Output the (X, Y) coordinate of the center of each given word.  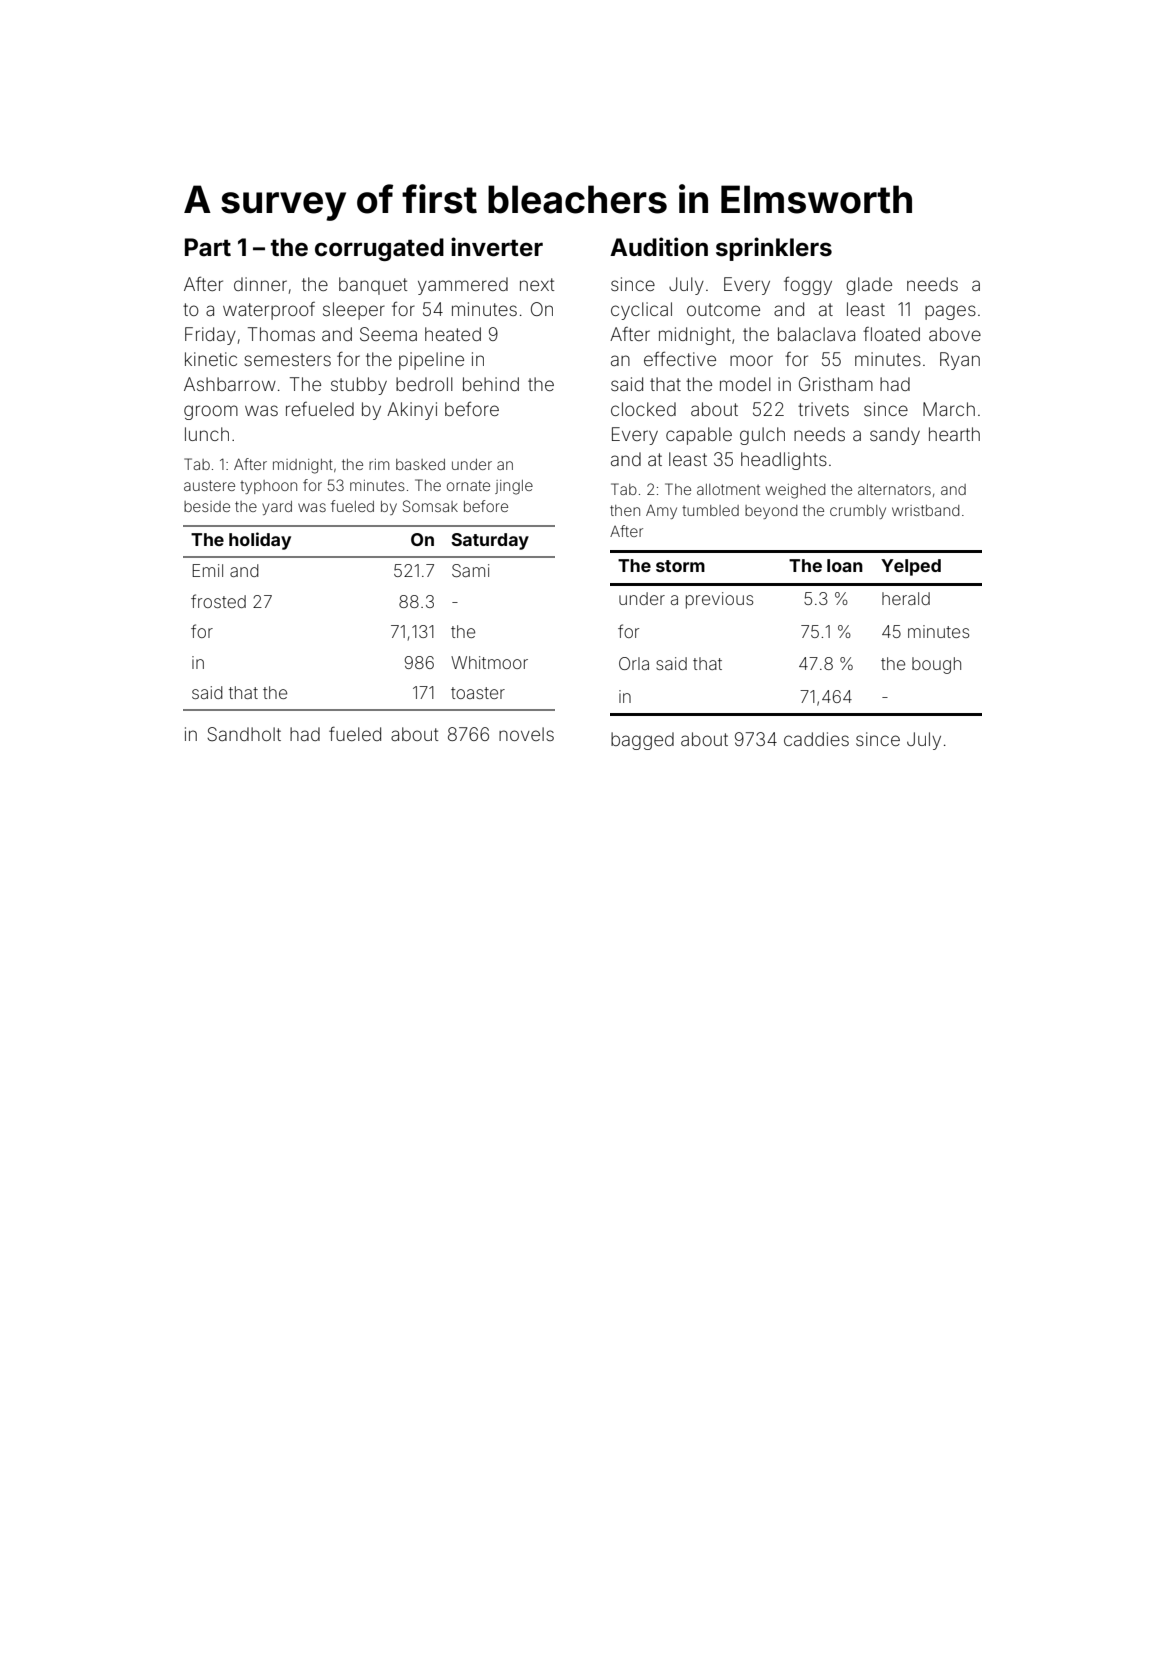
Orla (634, 663)
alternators (894, 489)
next (537, 284)
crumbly (858, 512)
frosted (218, 601)
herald (906, 598)
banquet (373, 286)
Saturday (490, 541)
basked (420, 464)
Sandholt (244, 734)
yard (277, 508)
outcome (723, 309)
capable (699, 436)
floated (891, 334)
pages (950, 312)
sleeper (354, 311)
